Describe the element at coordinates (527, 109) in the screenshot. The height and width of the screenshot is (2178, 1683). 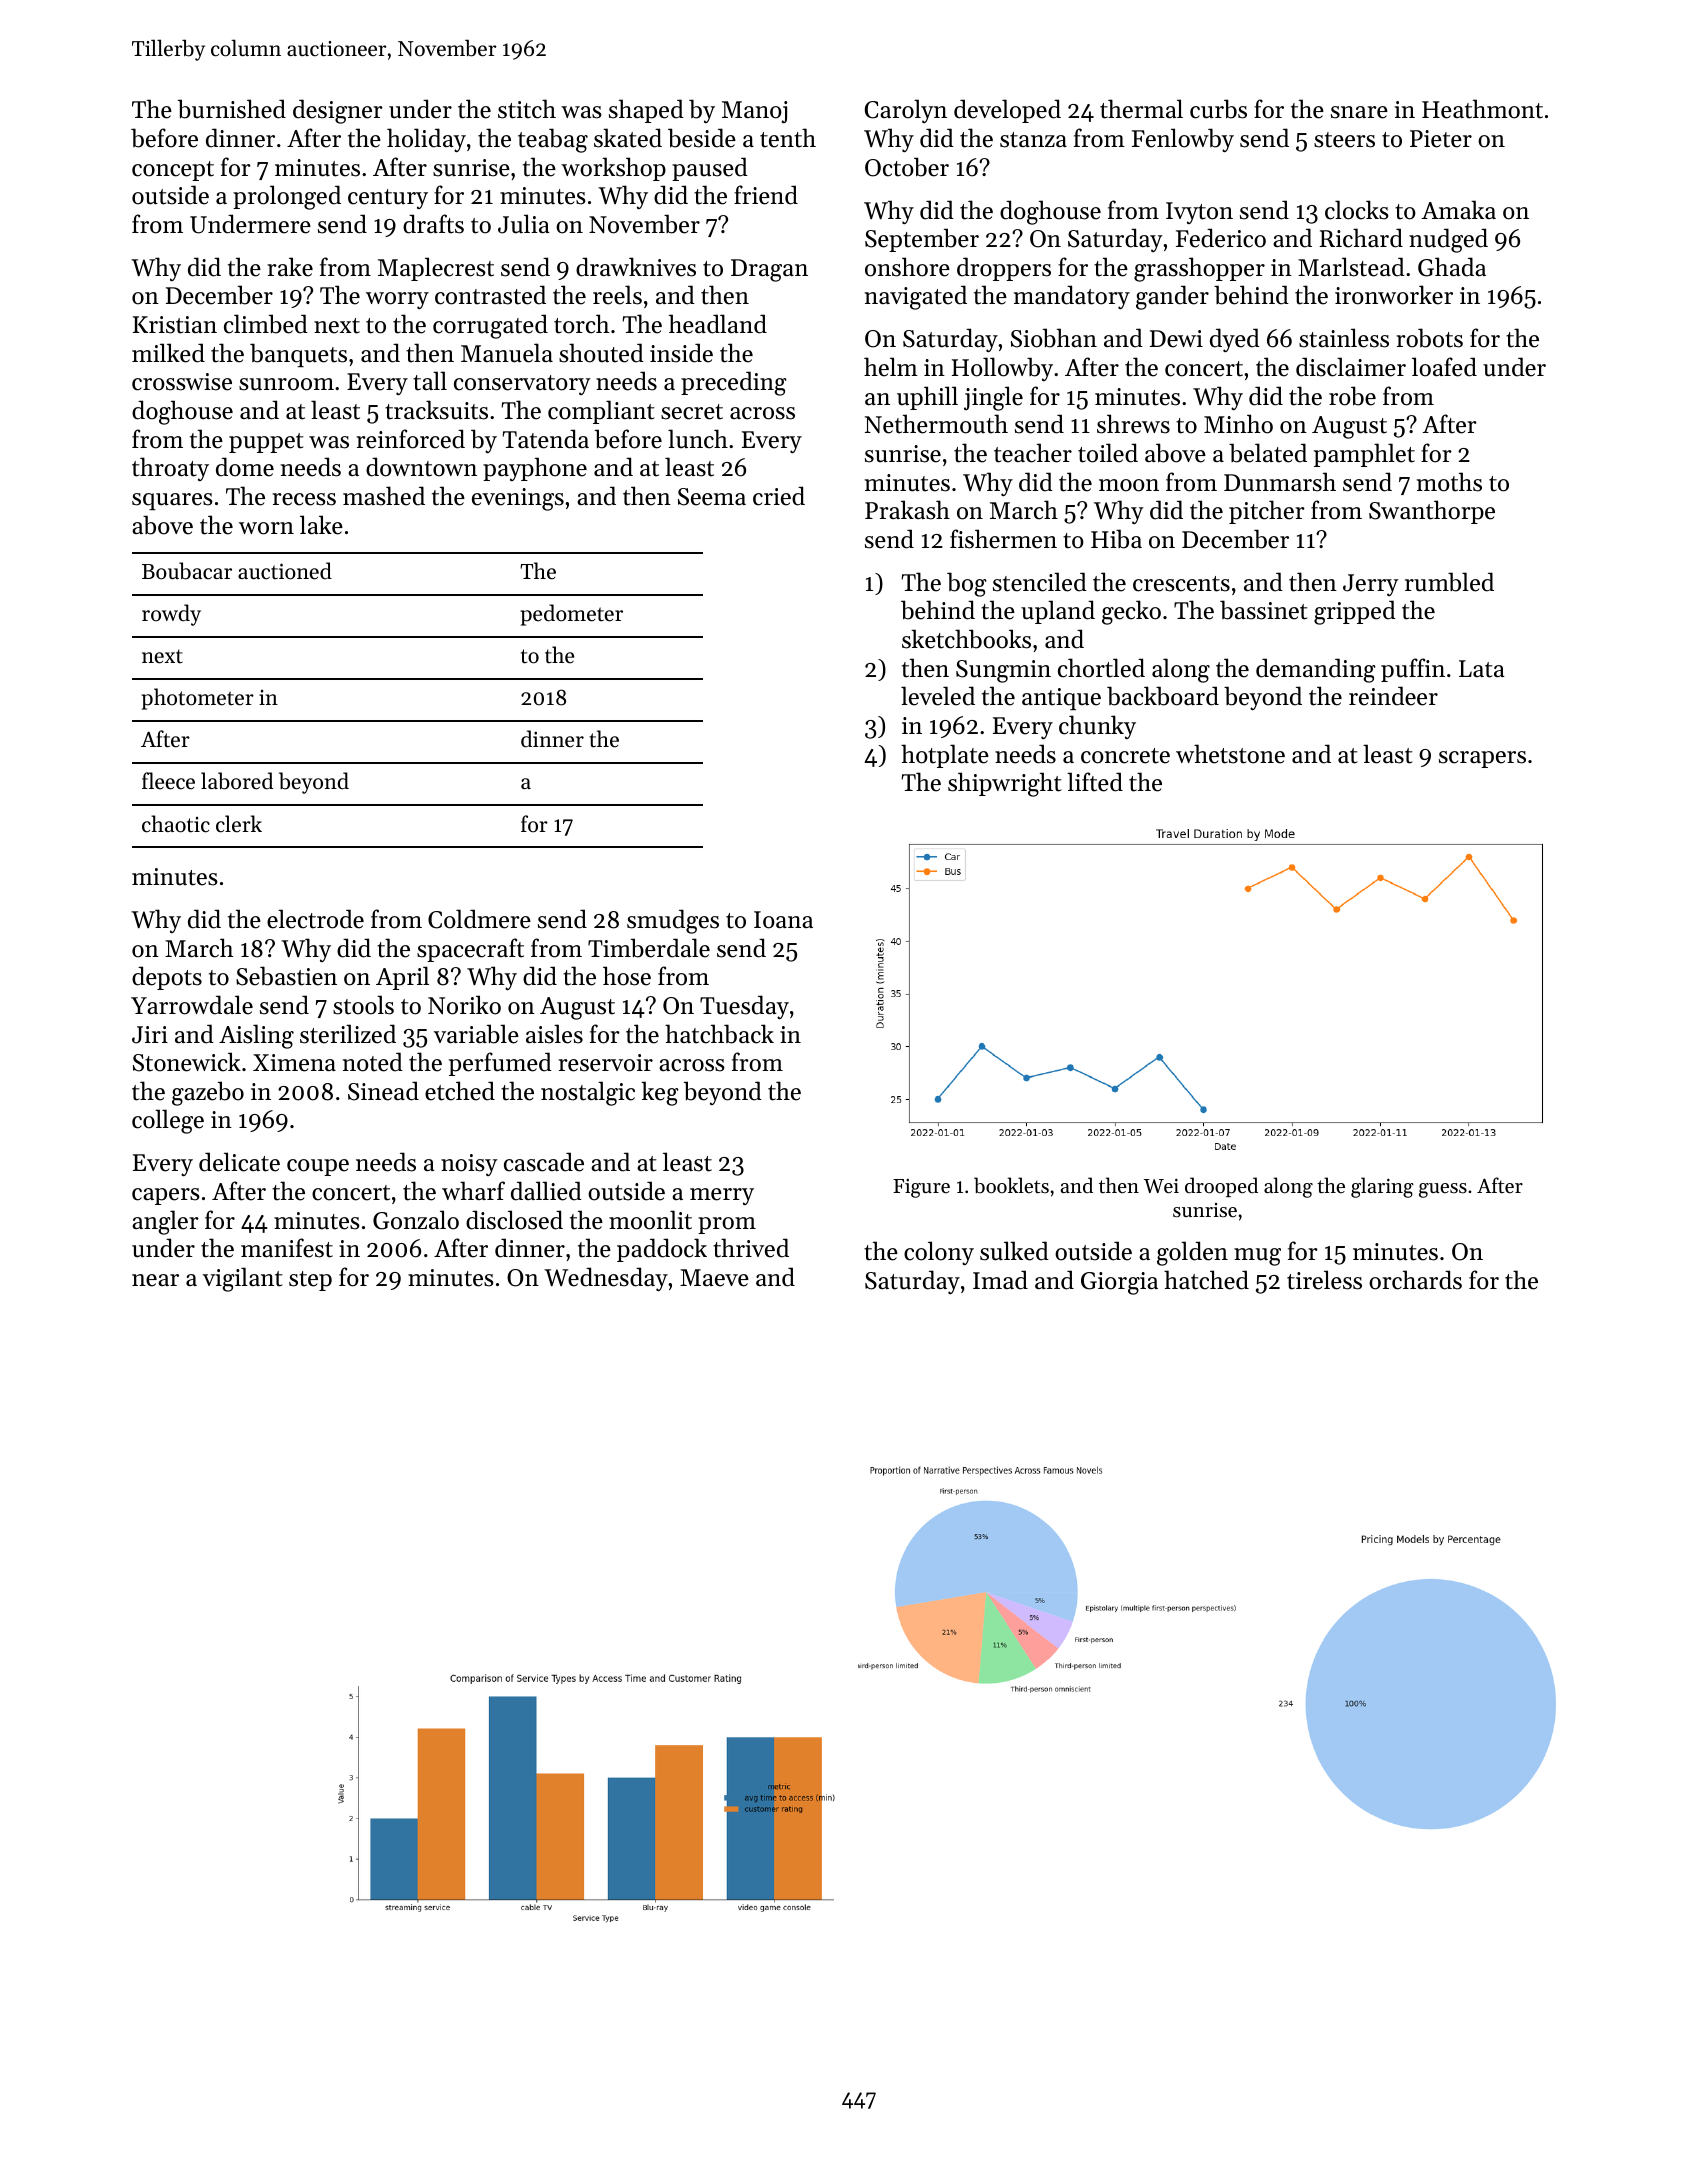
I see `stitch` at that location.
